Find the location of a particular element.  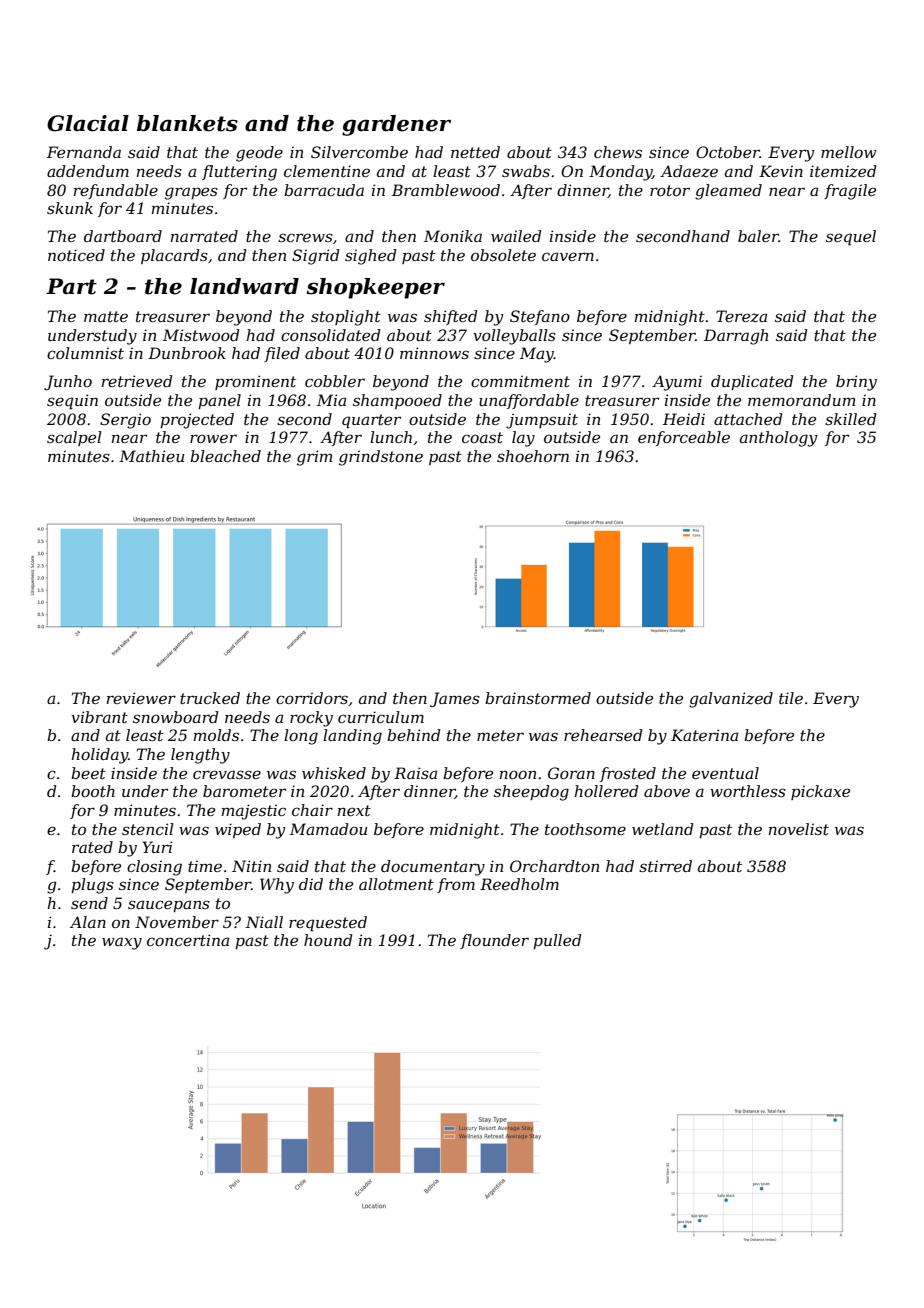

memorandum is located at coordinates (801, 400).
